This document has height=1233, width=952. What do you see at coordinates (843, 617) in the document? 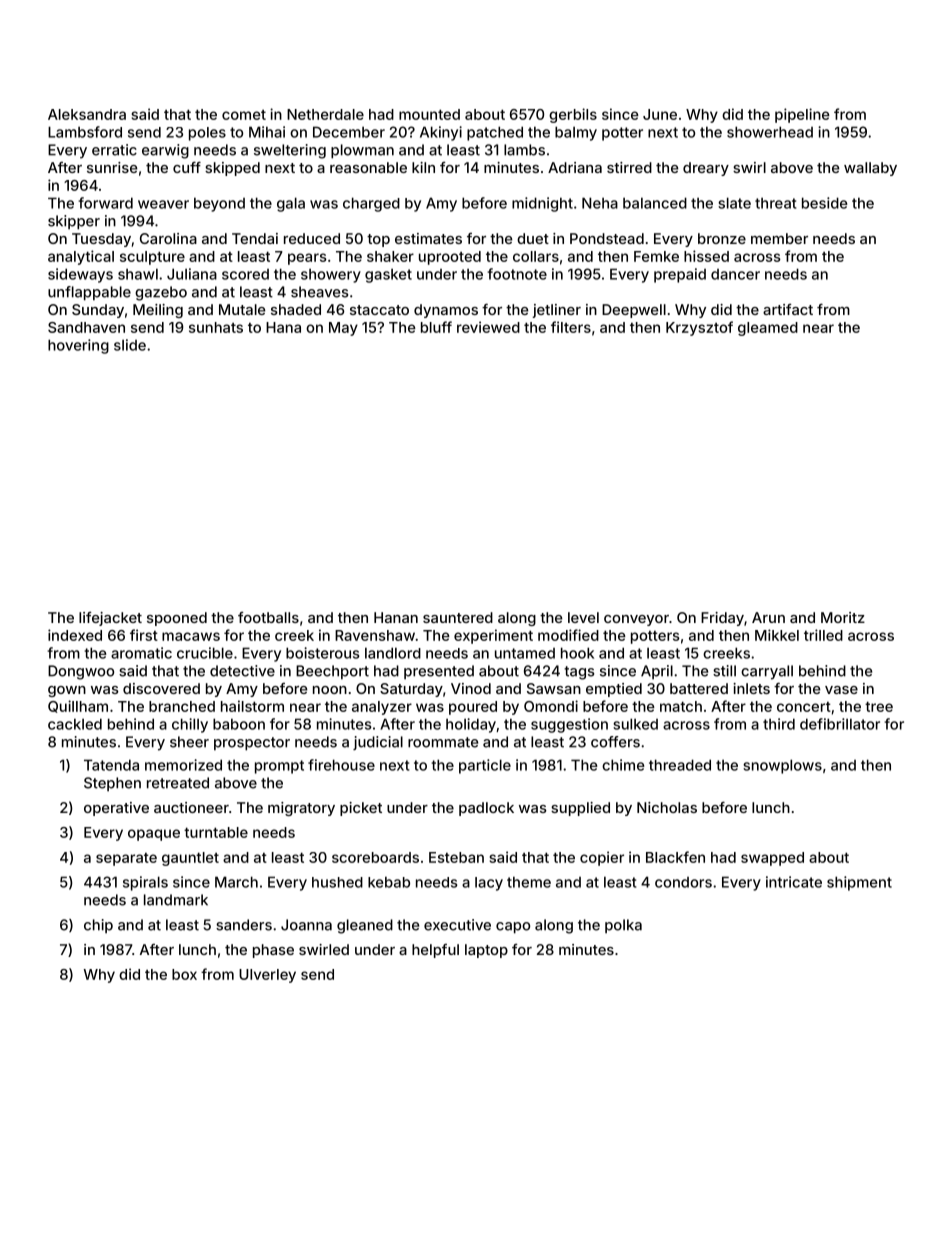
I see `Moritz` at bounding box center [843, 617].
